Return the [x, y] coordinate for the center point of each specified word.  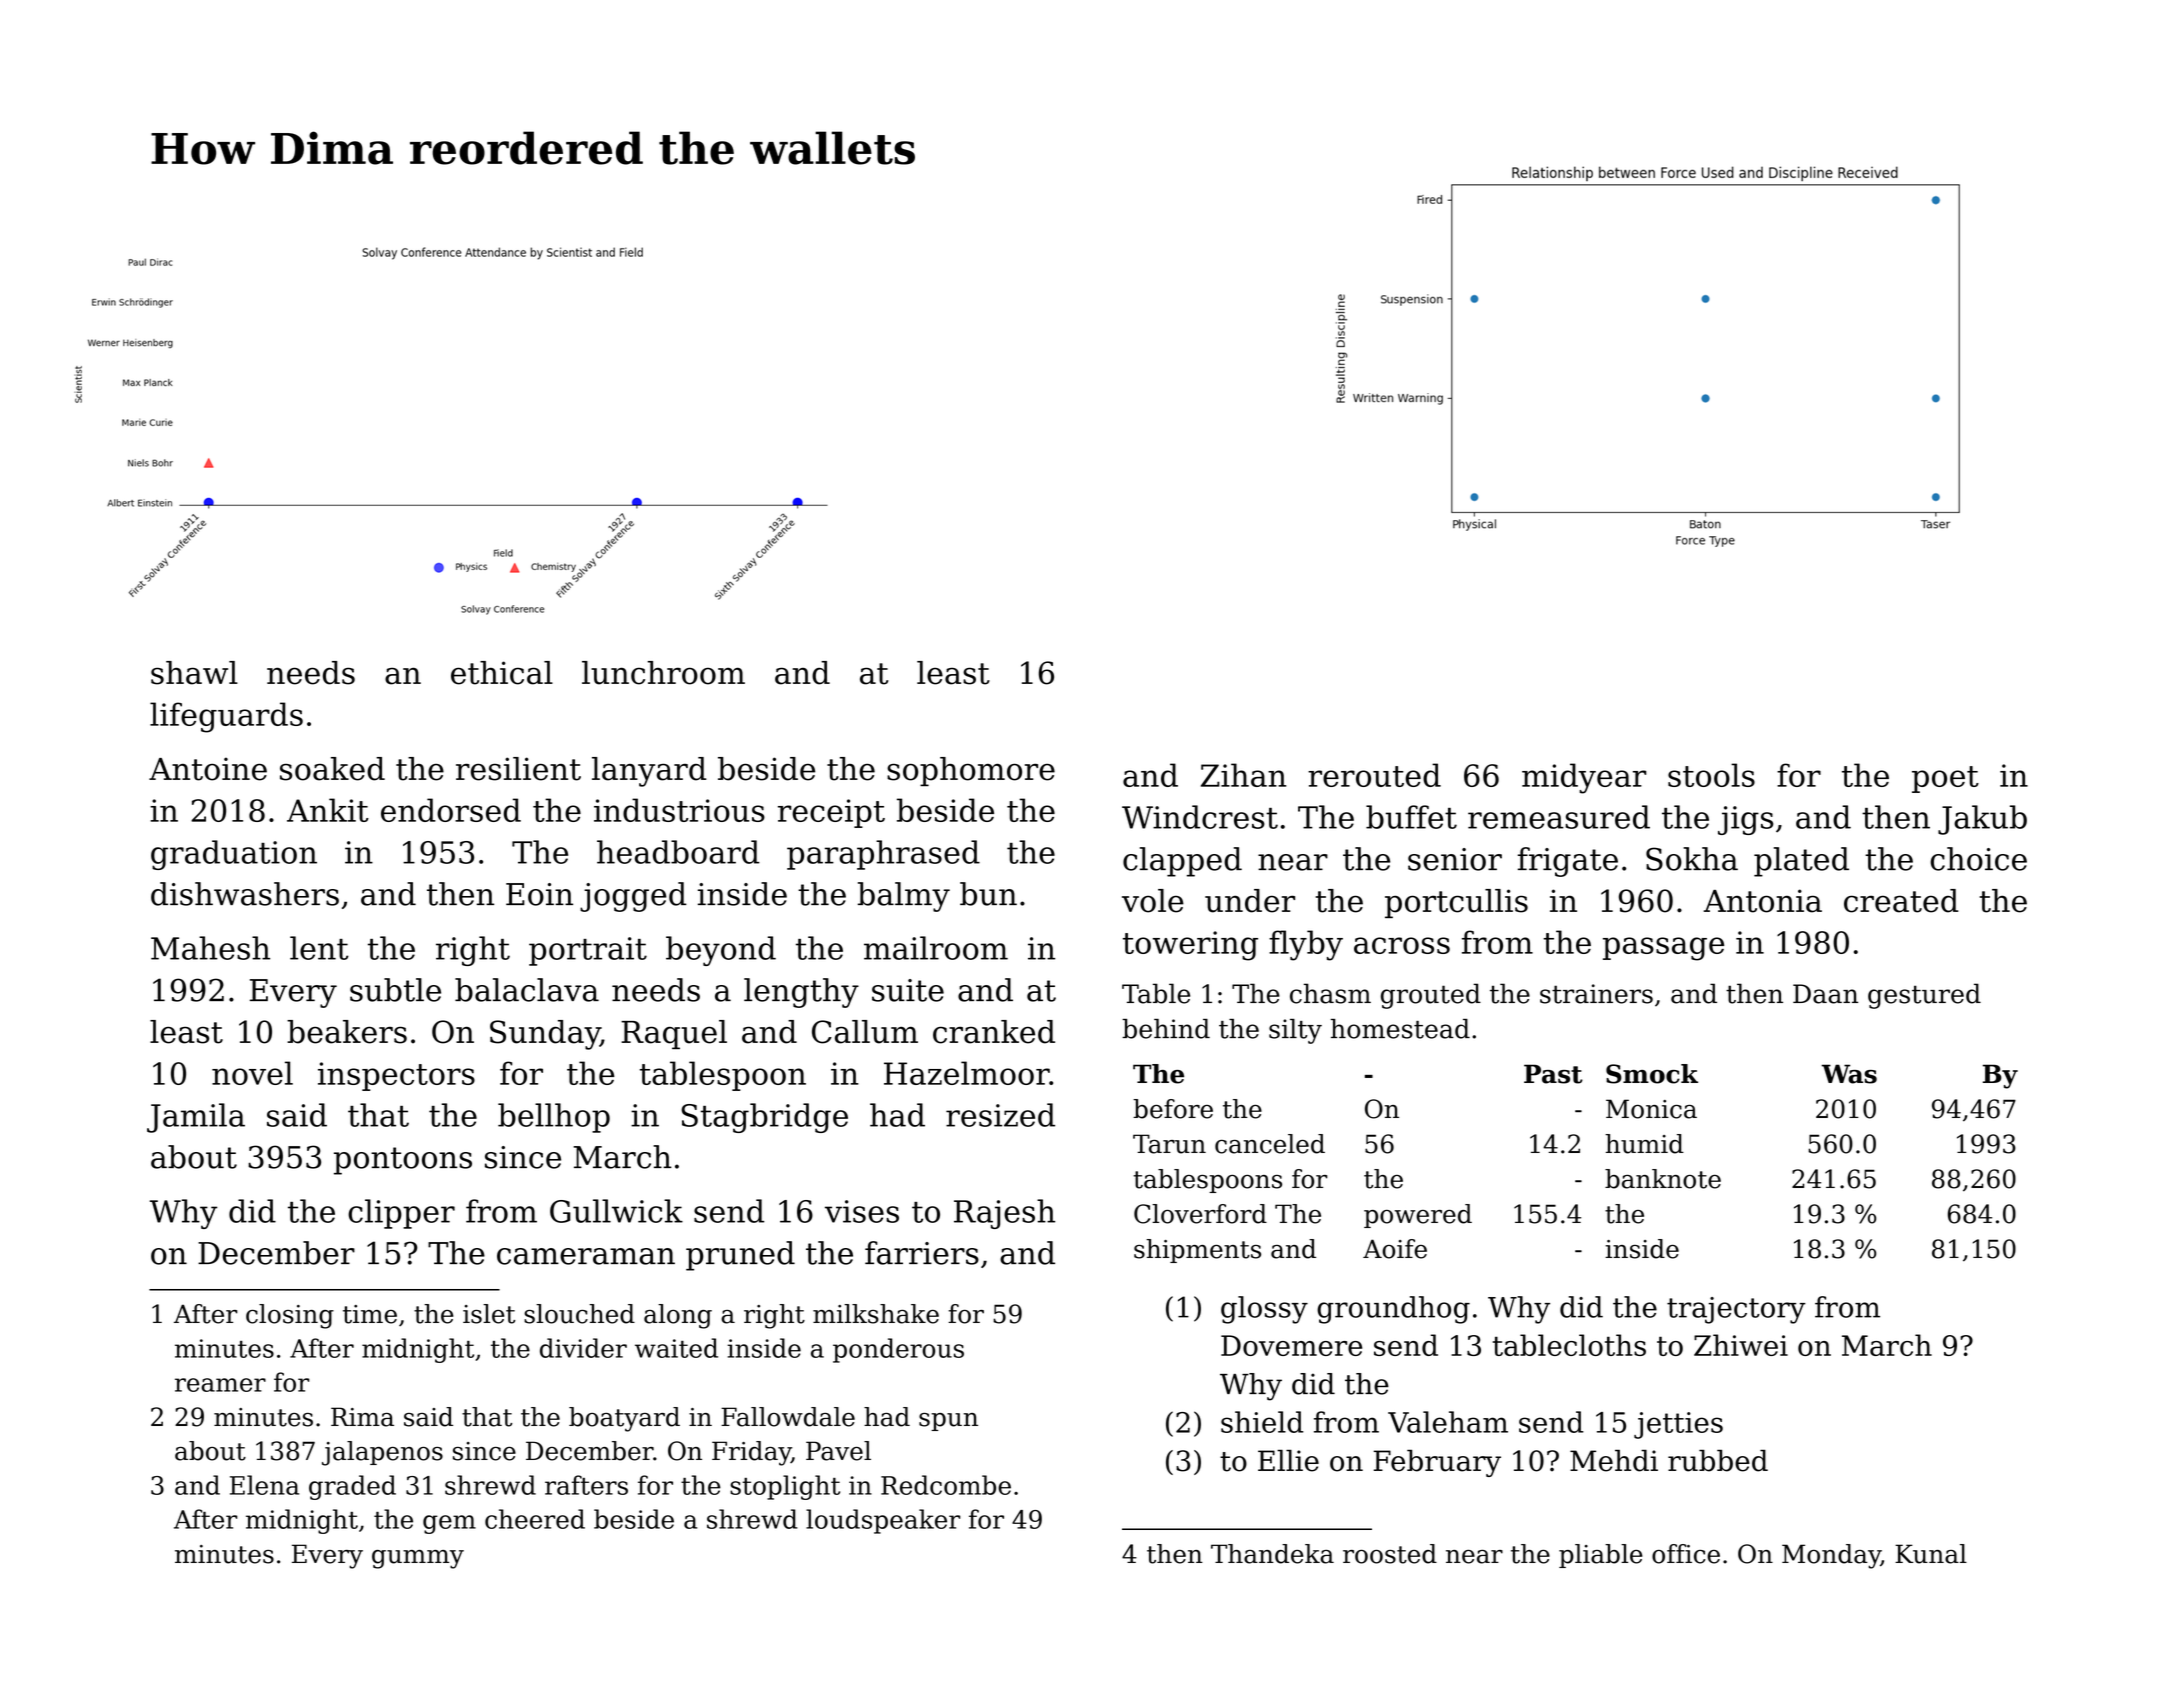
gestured [1924, 996]
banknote [1663, 1179]
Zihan [1243, 775]
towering [1190, 946]
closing [290, 1316]
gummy [418, 1559]
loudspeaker [883, 1521]
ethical [502, 673]
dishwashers [245, 894]
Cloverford [1200, 1214]
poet [1945, 779]
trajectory [1736, 1310]
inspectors [396, 1076]
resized [1000, 1115]
